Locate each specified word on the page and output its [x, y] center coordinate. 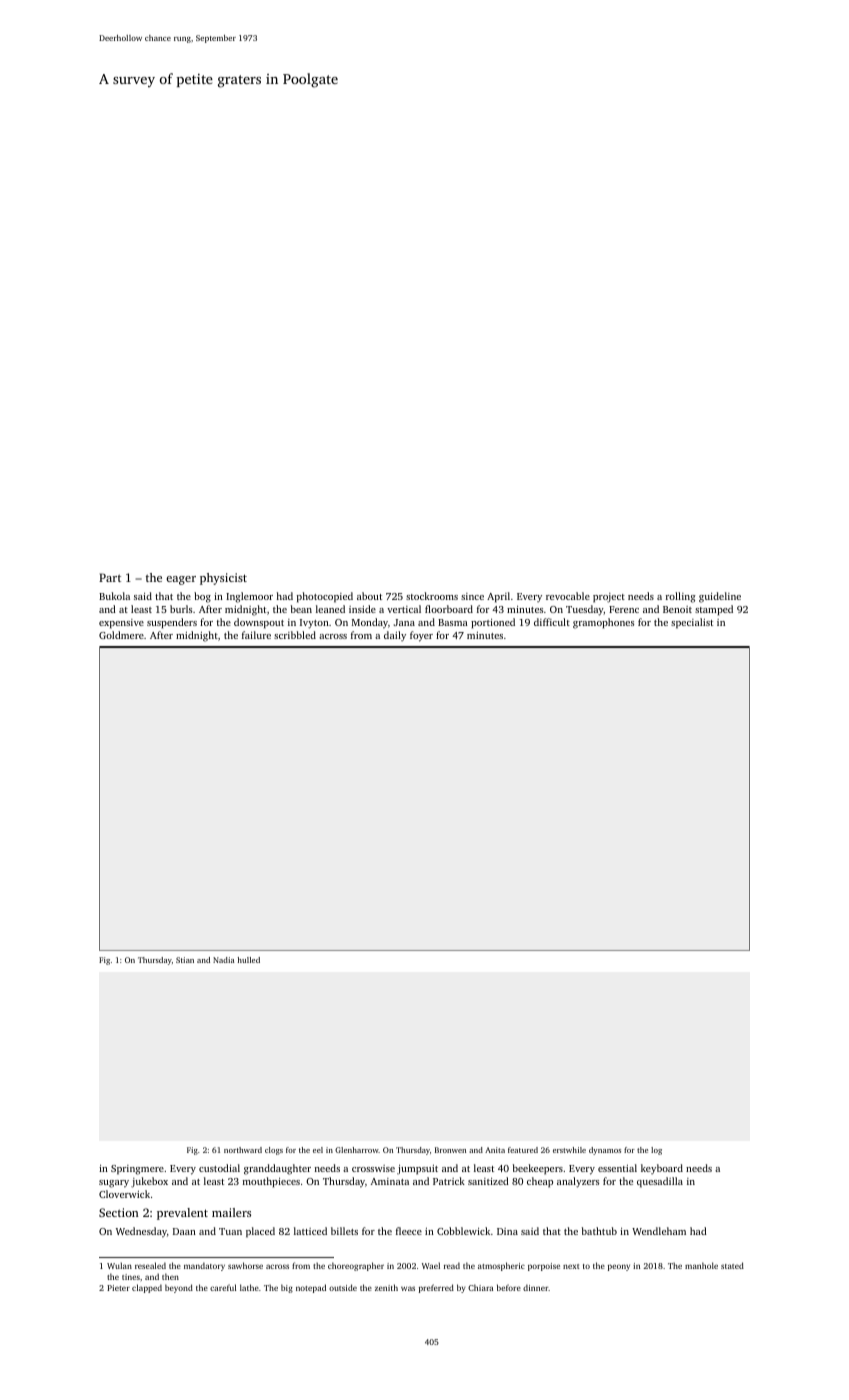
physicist [223, 579]
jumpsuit [417, 1169]
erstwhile [569, 1150]
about [369, 596]
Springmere [137, 1170]
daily [395, 636]
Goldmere [121, 635]
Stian [185, 960]
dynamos [605, 1151]
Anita [495, 1150]
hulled [249, 960]
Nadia [223, 960]
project [609, 598]
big [287, 1288]
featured [523, 1150]
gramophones [603, 623]
